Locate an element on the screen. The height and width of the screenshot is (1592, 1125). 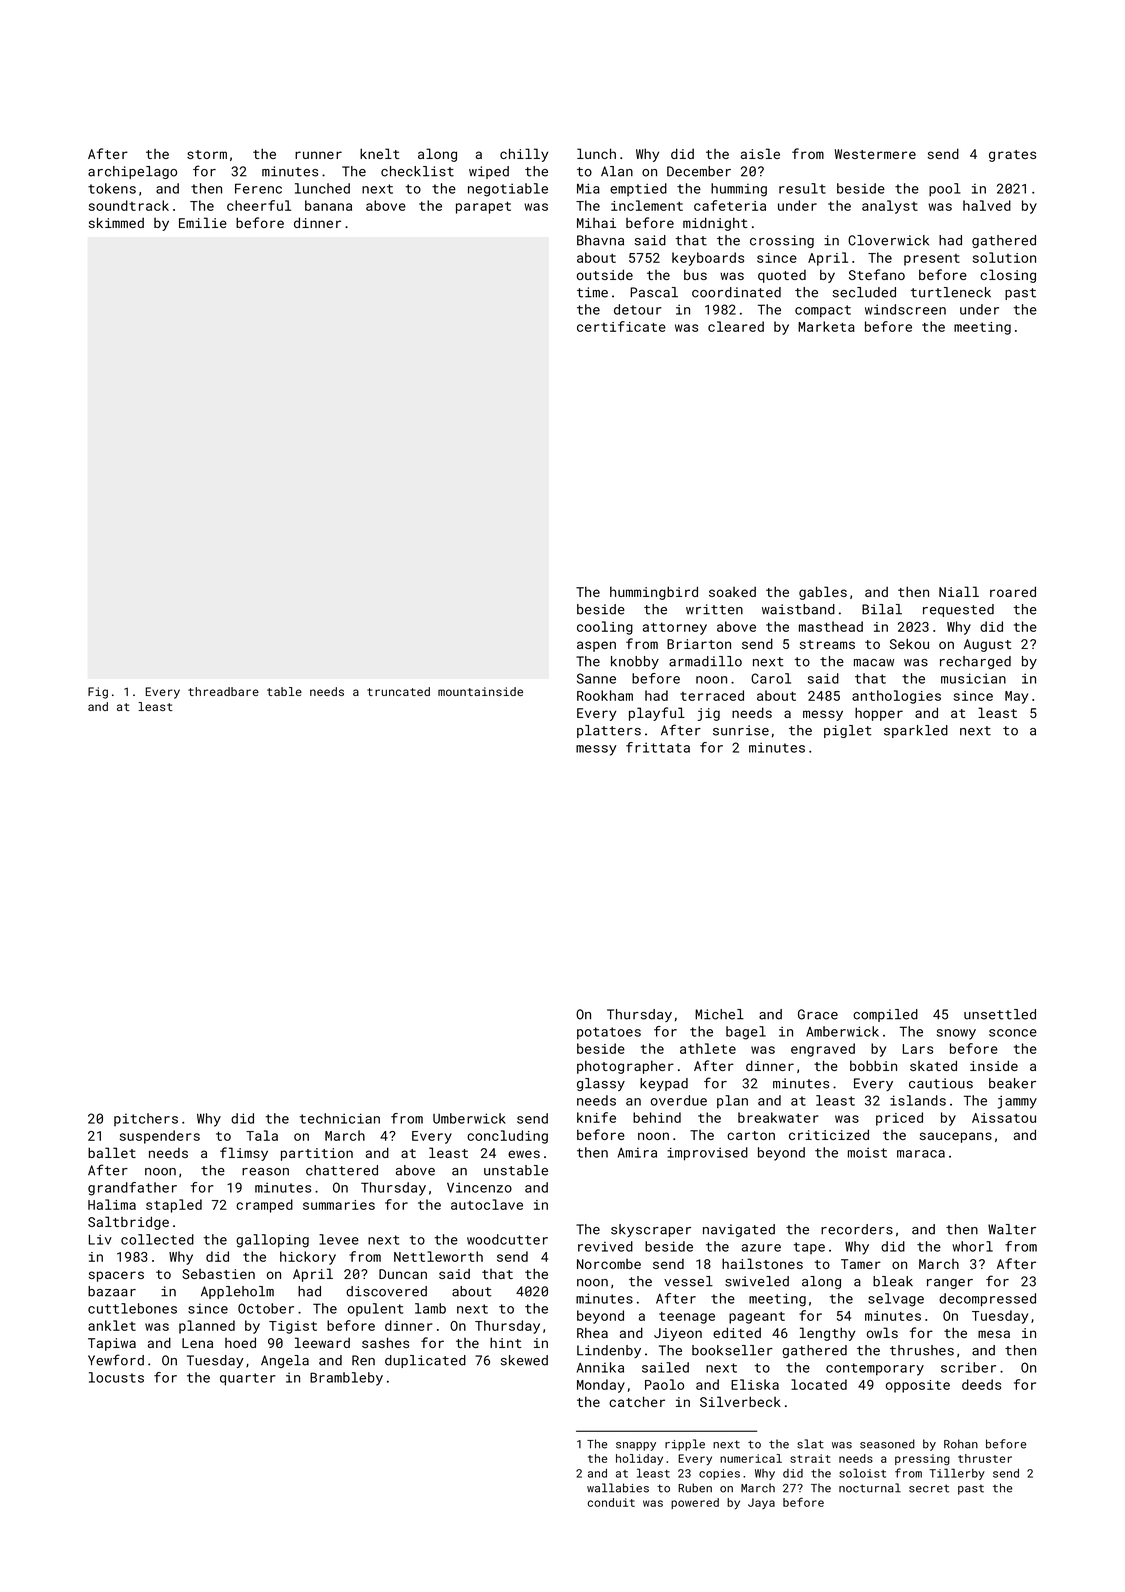
conduit is located at coordinates (611, 1502).
